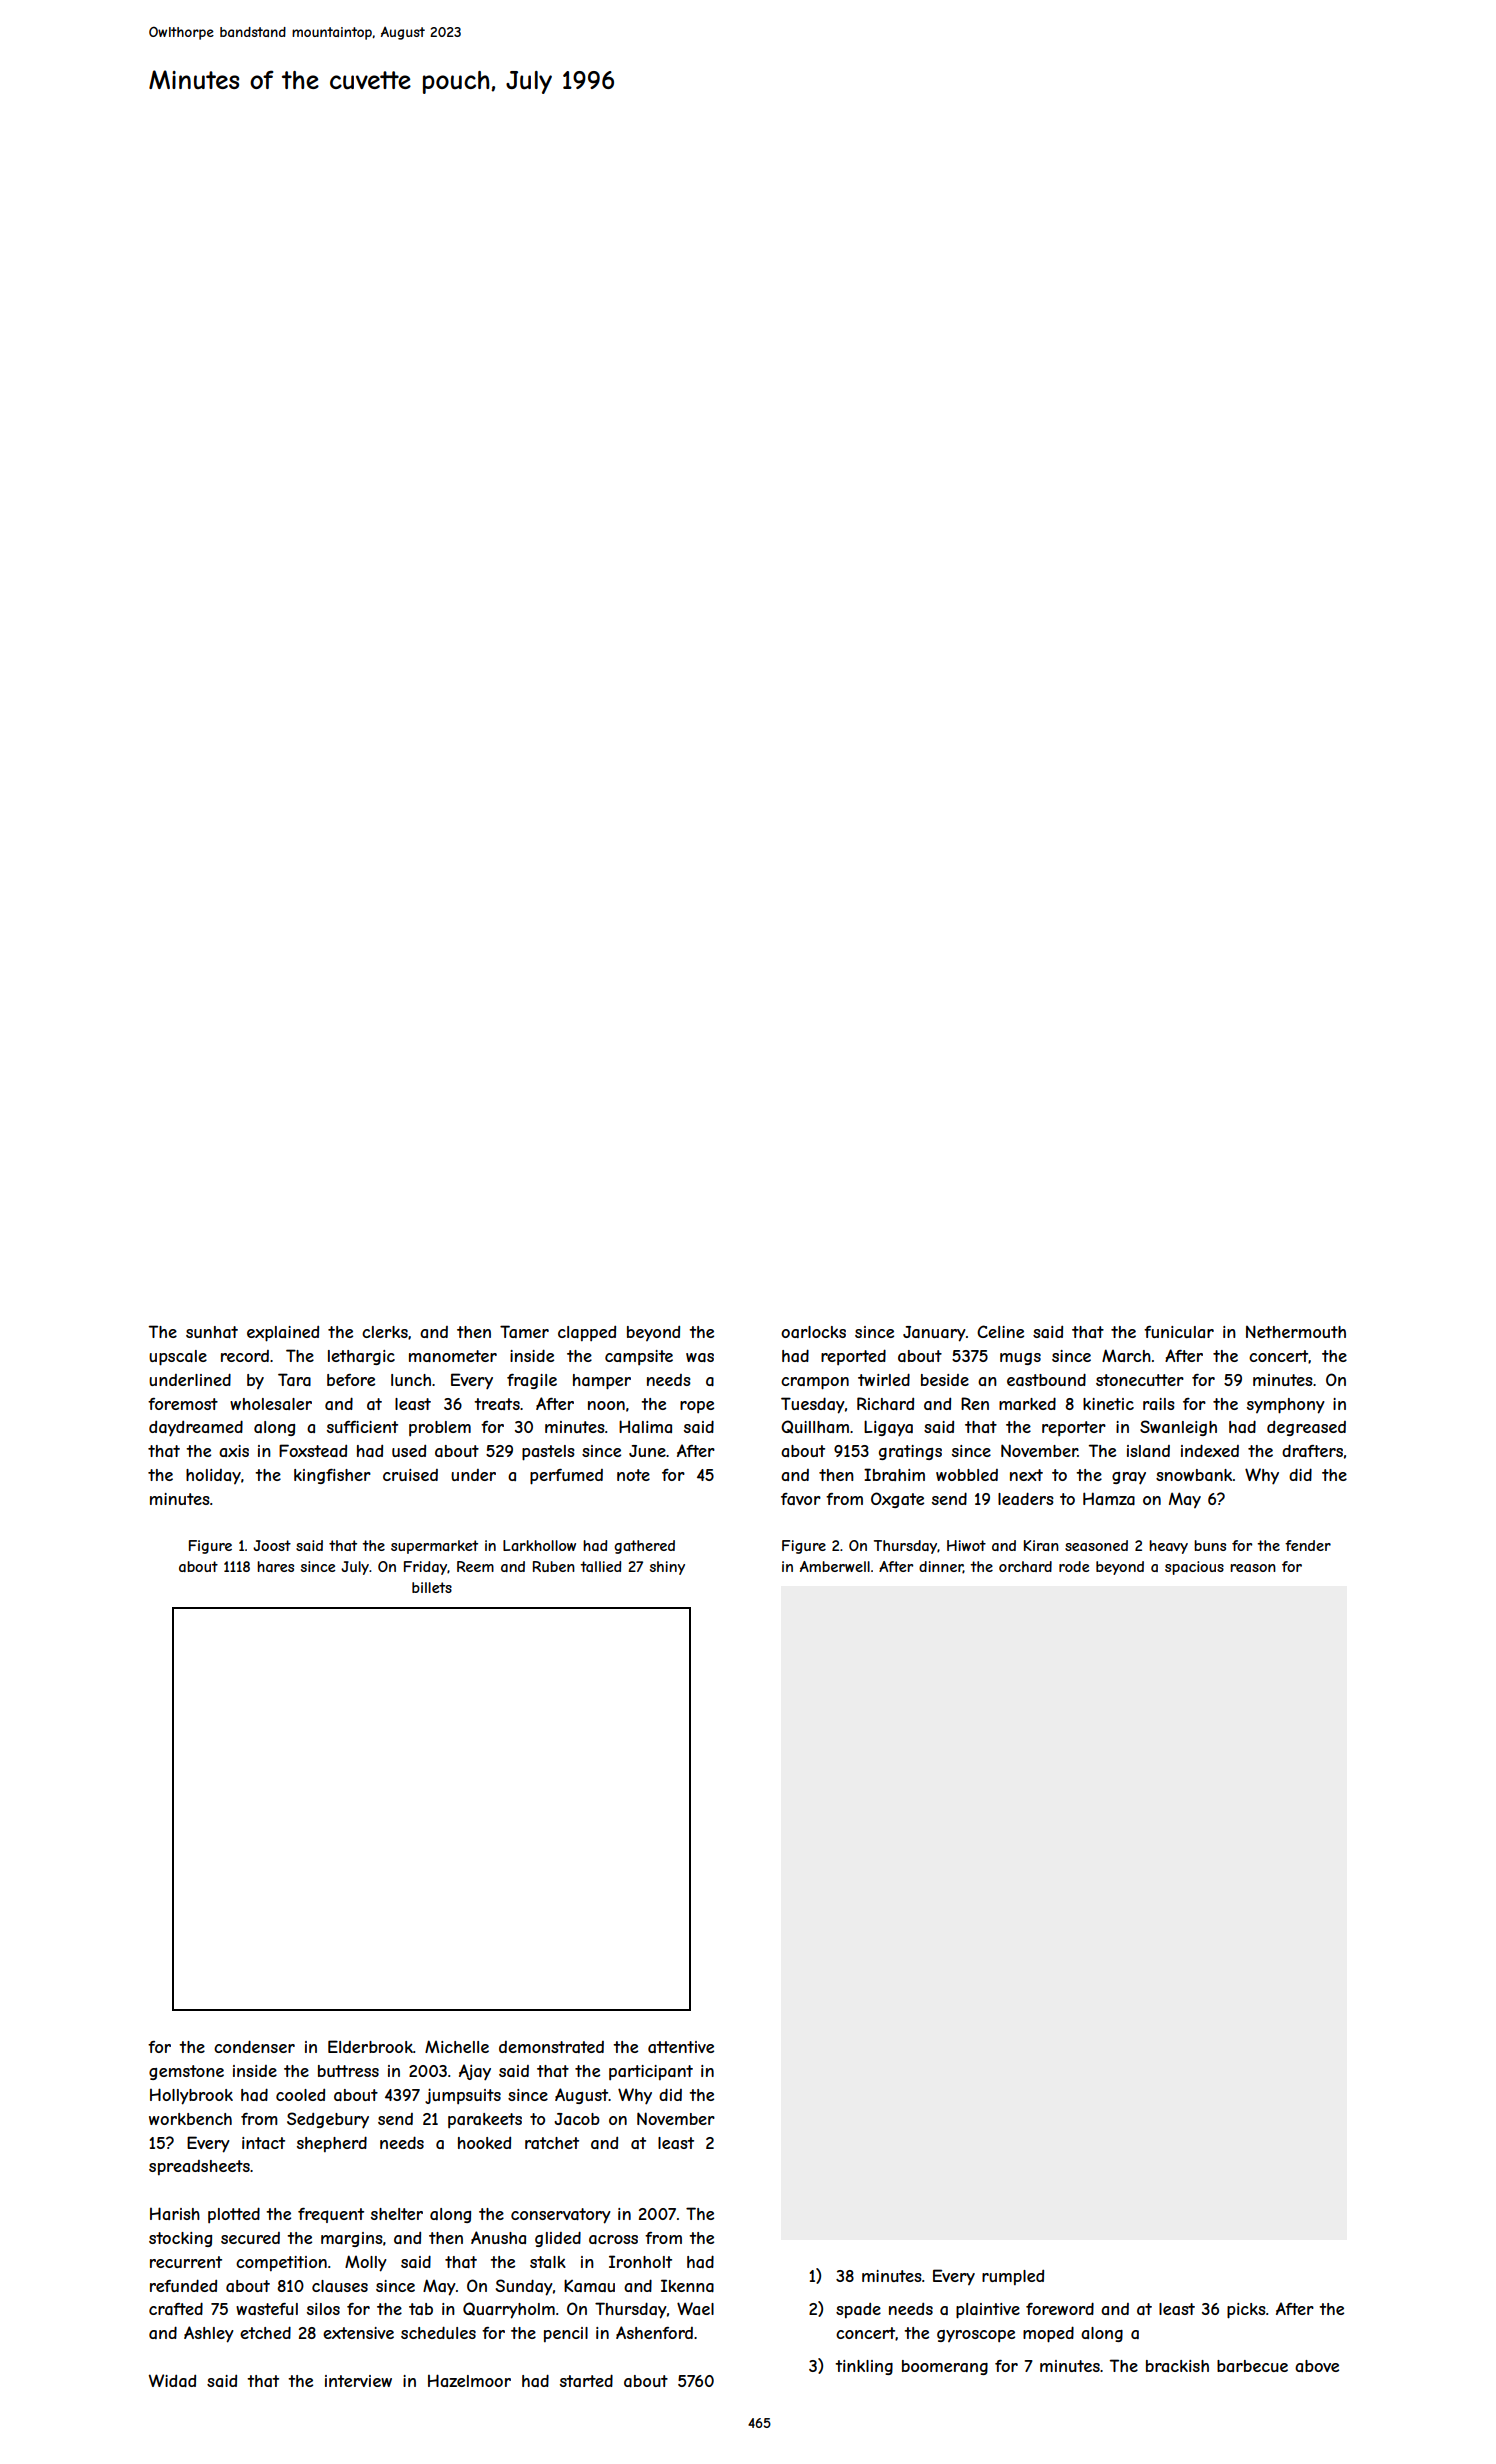 This screenshot has width=1496, height=2464. Describe the element at coordinates (1194, 1568) in the screenshot. I see `spacious` at that location.
